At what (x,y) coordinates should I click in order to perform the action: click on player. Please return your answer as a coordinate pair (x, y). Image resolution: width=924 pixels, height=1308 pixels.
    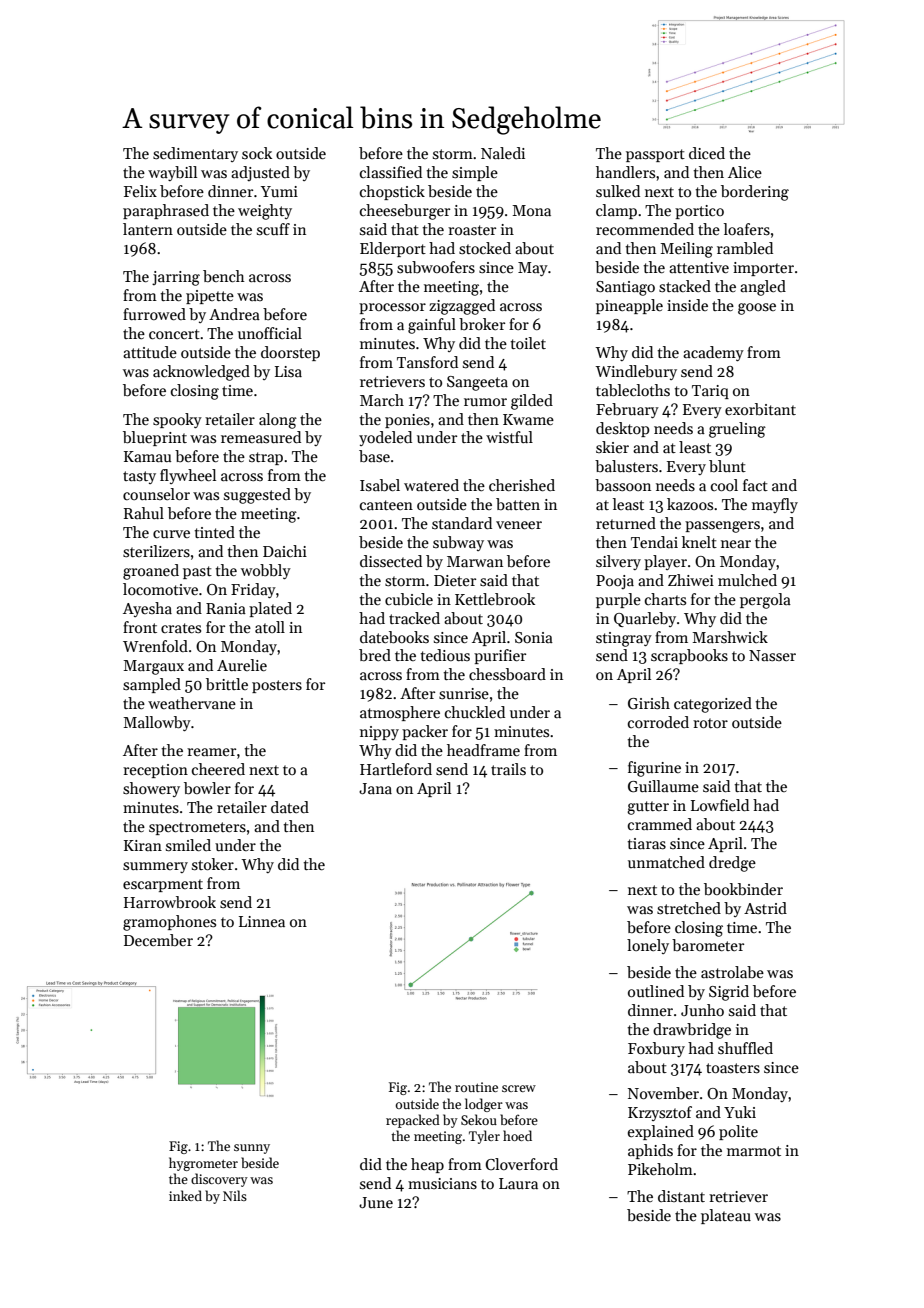
    Looking at the image, I should click on (665, 562).
